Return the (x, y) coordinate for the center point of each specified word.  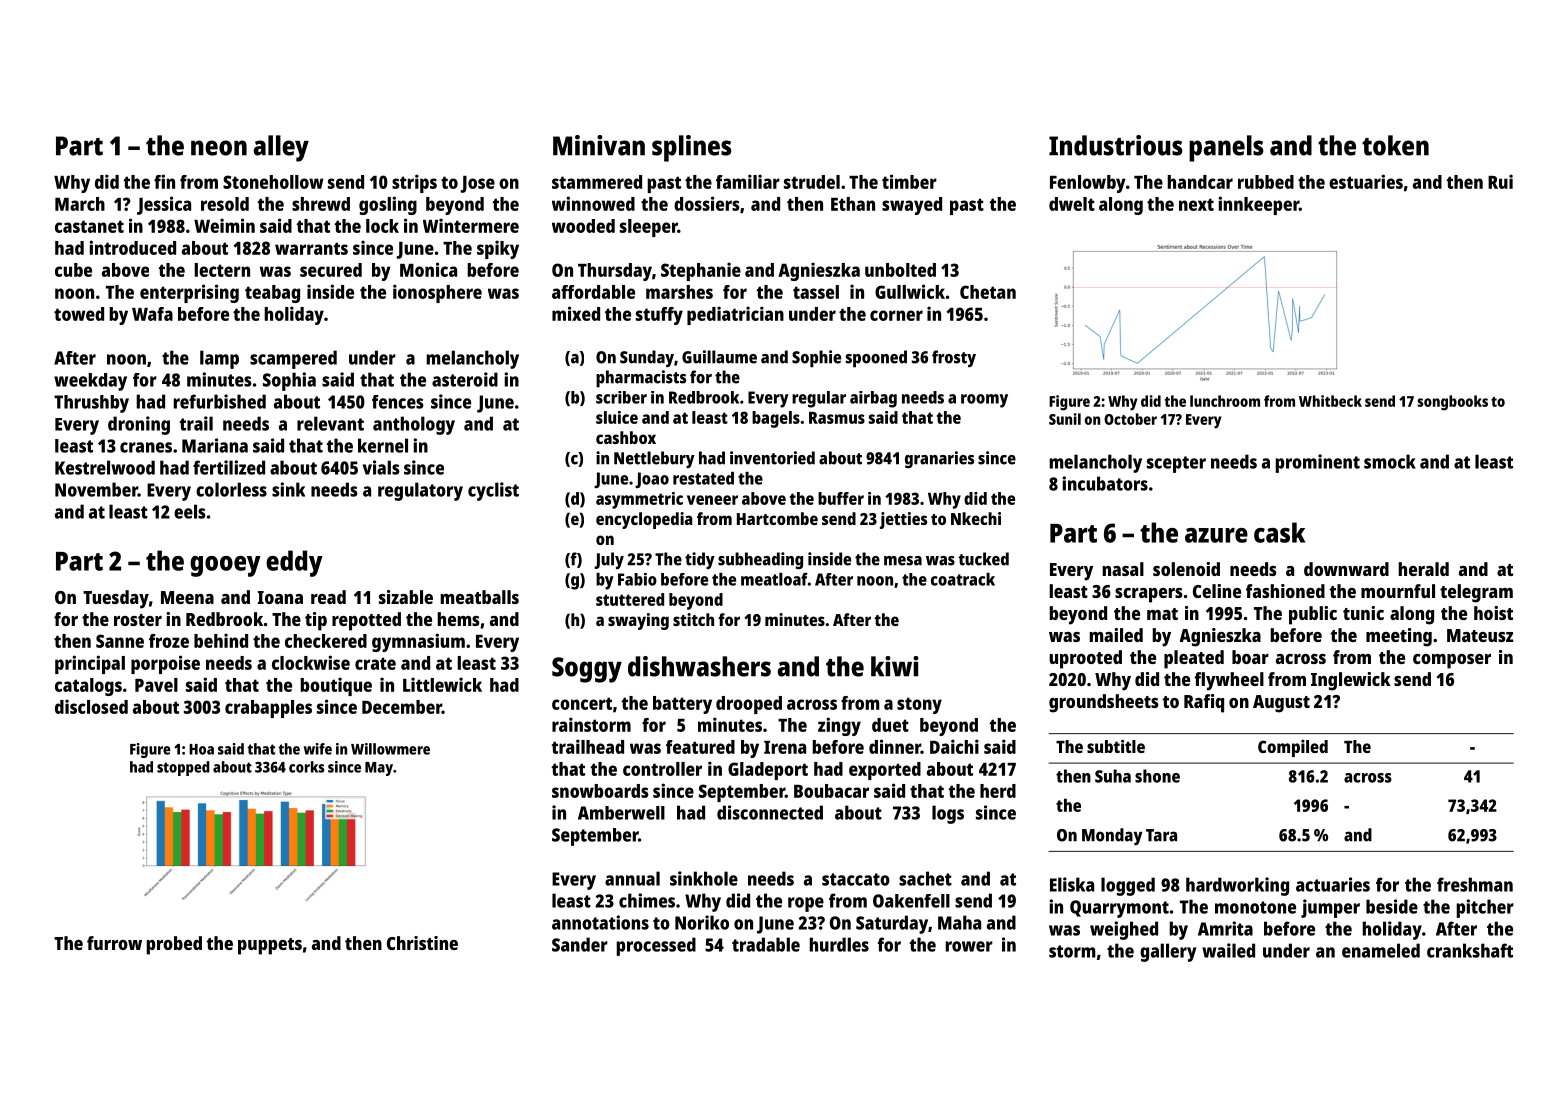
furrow (114, 943)
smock (1390, 461)
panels (1226, 148)
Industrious (1116, 145)
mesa (903, 561)
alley (281, 148)
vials (381, 467)
